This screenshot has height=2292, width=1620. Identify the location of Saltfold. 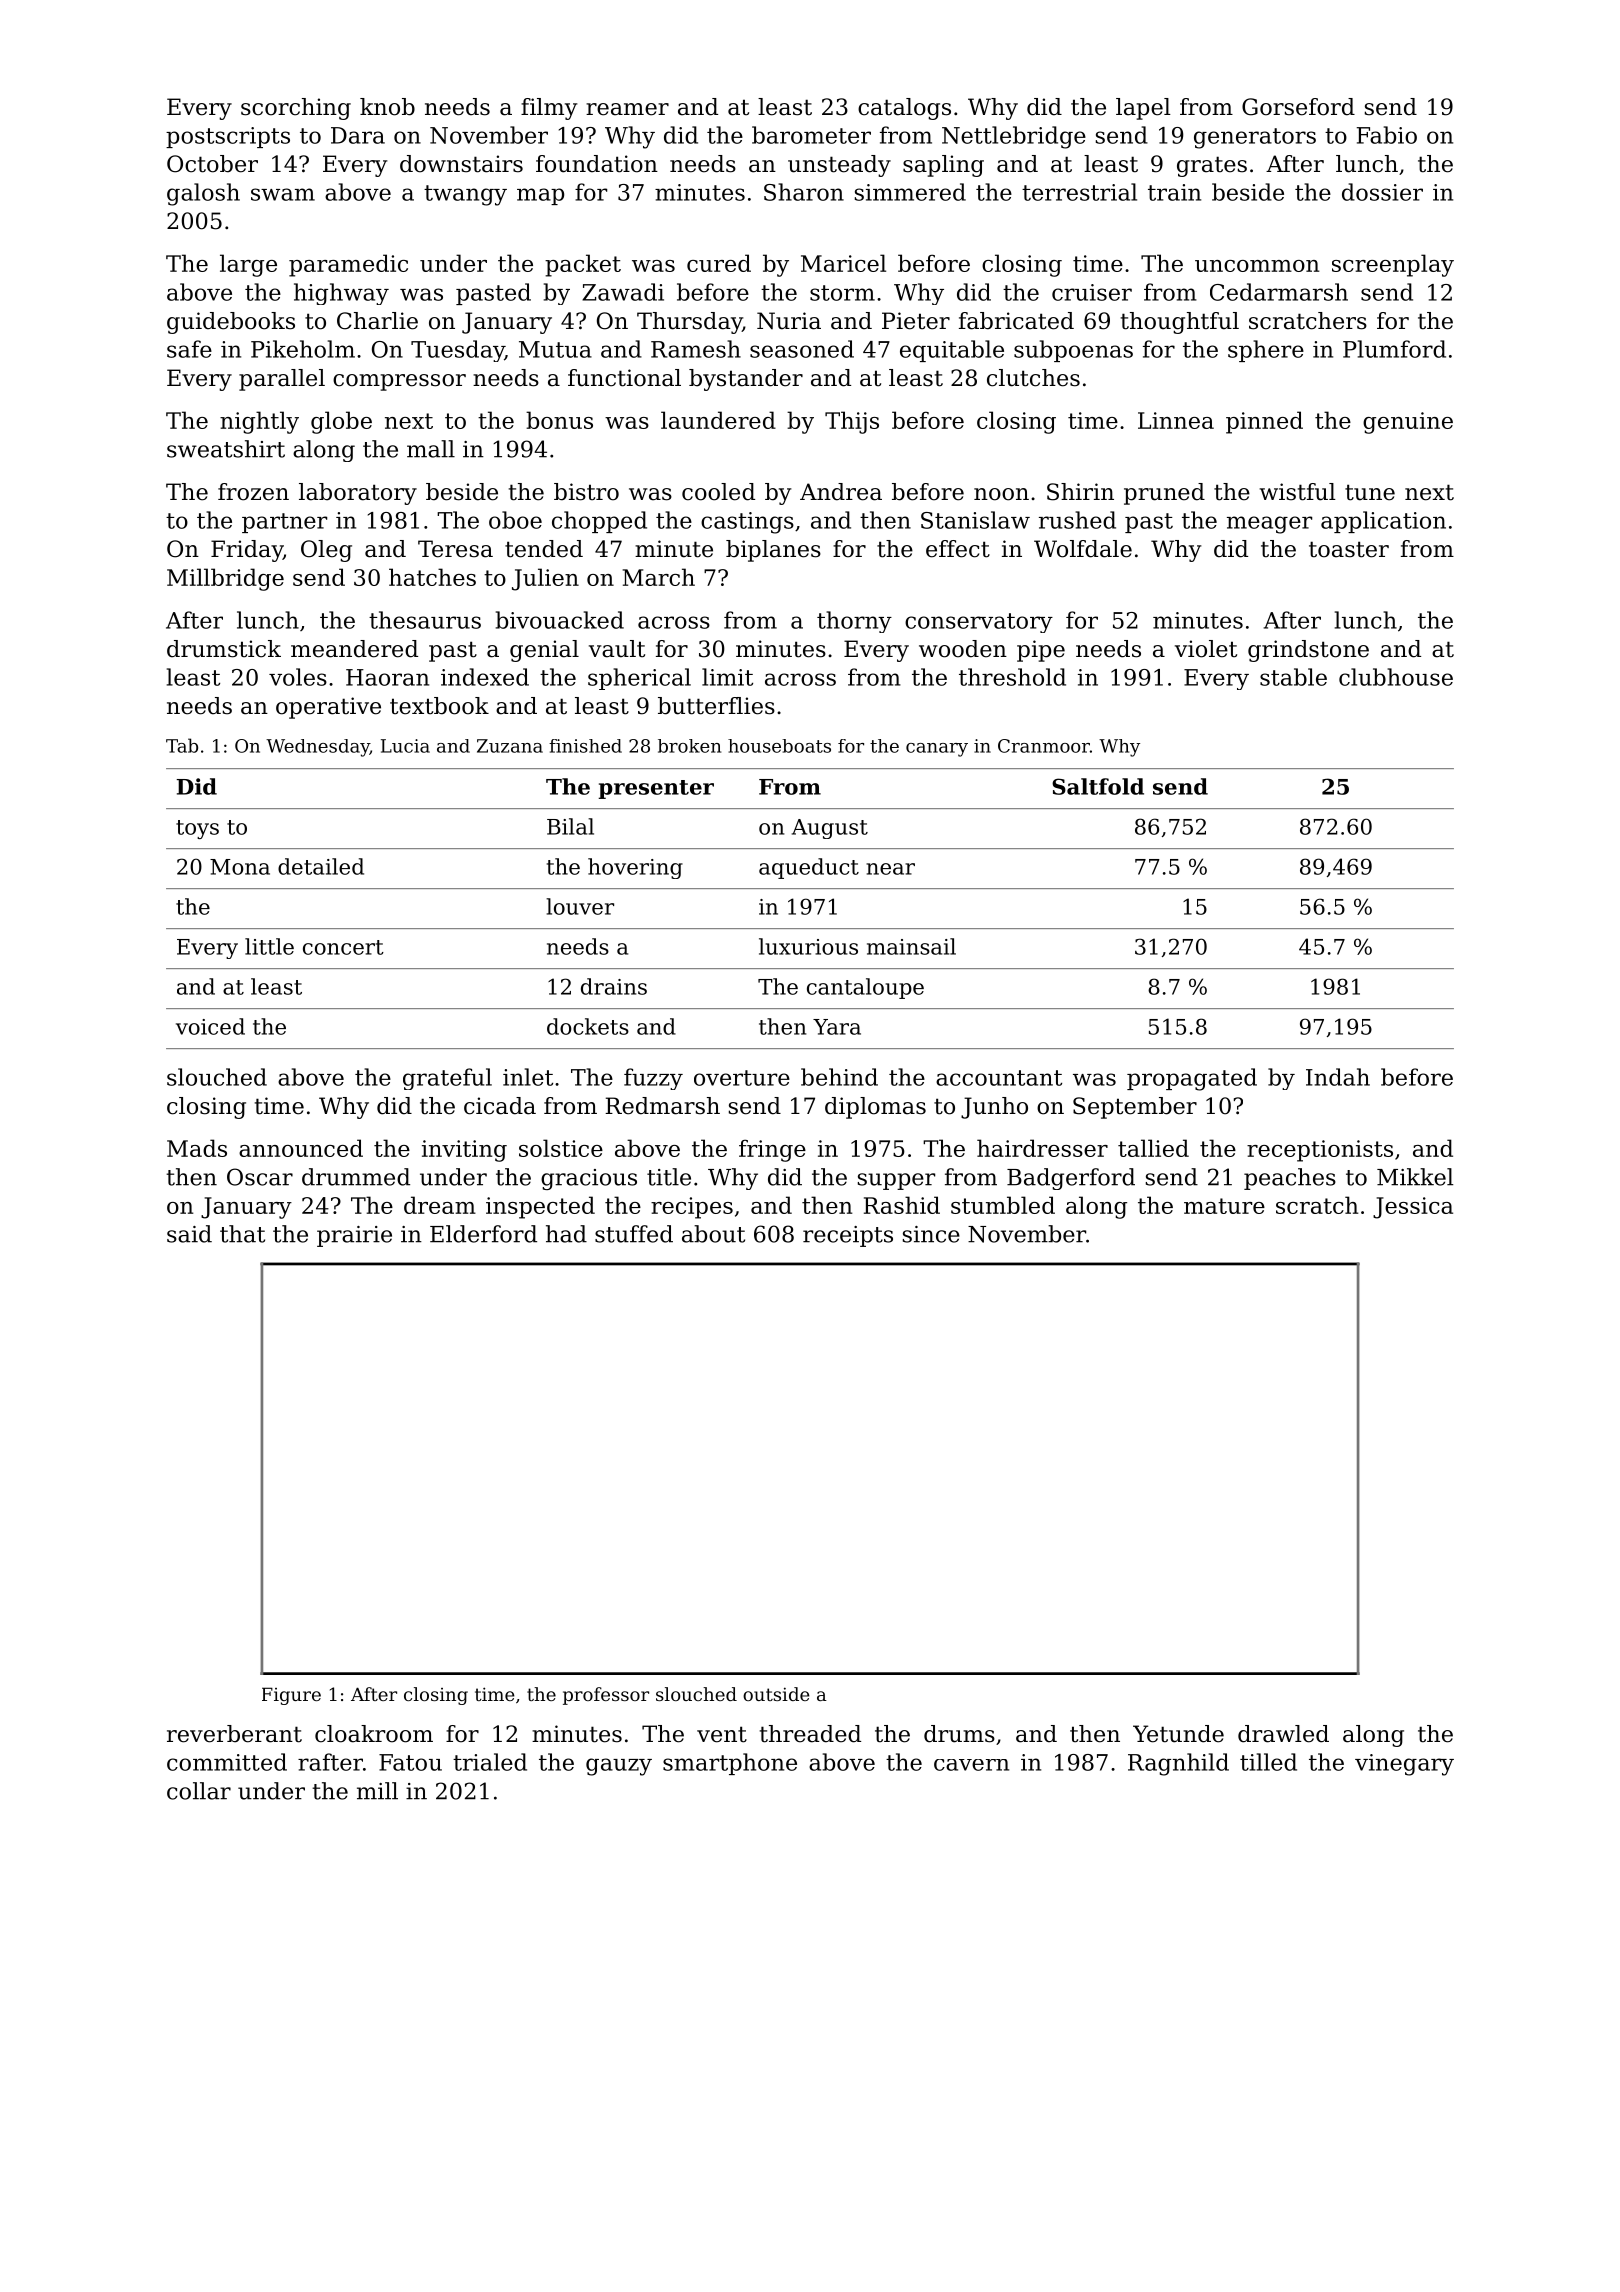
(1098, 786).
